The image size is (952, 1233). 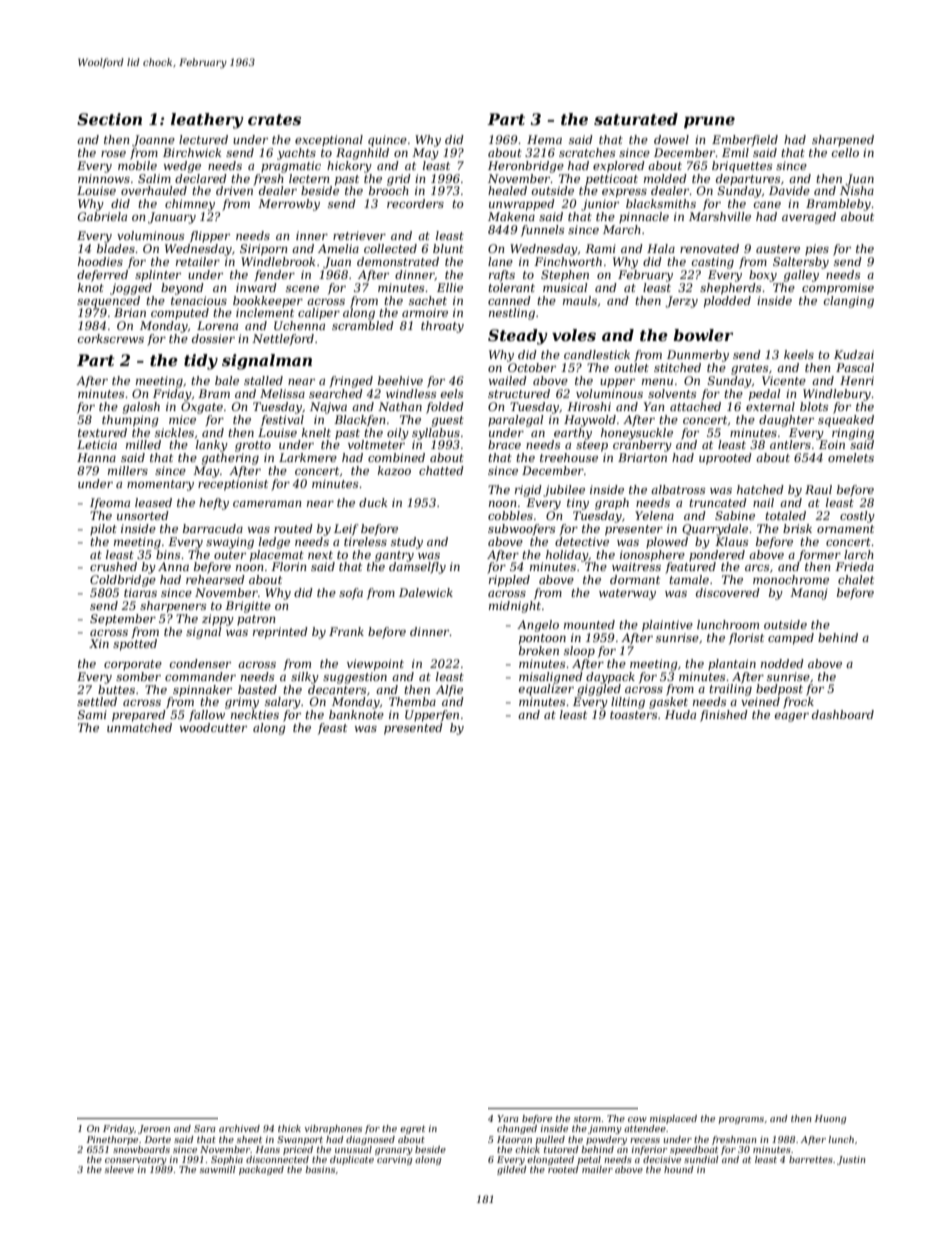 I want to click on arcs, so click(x=757, y=568).
